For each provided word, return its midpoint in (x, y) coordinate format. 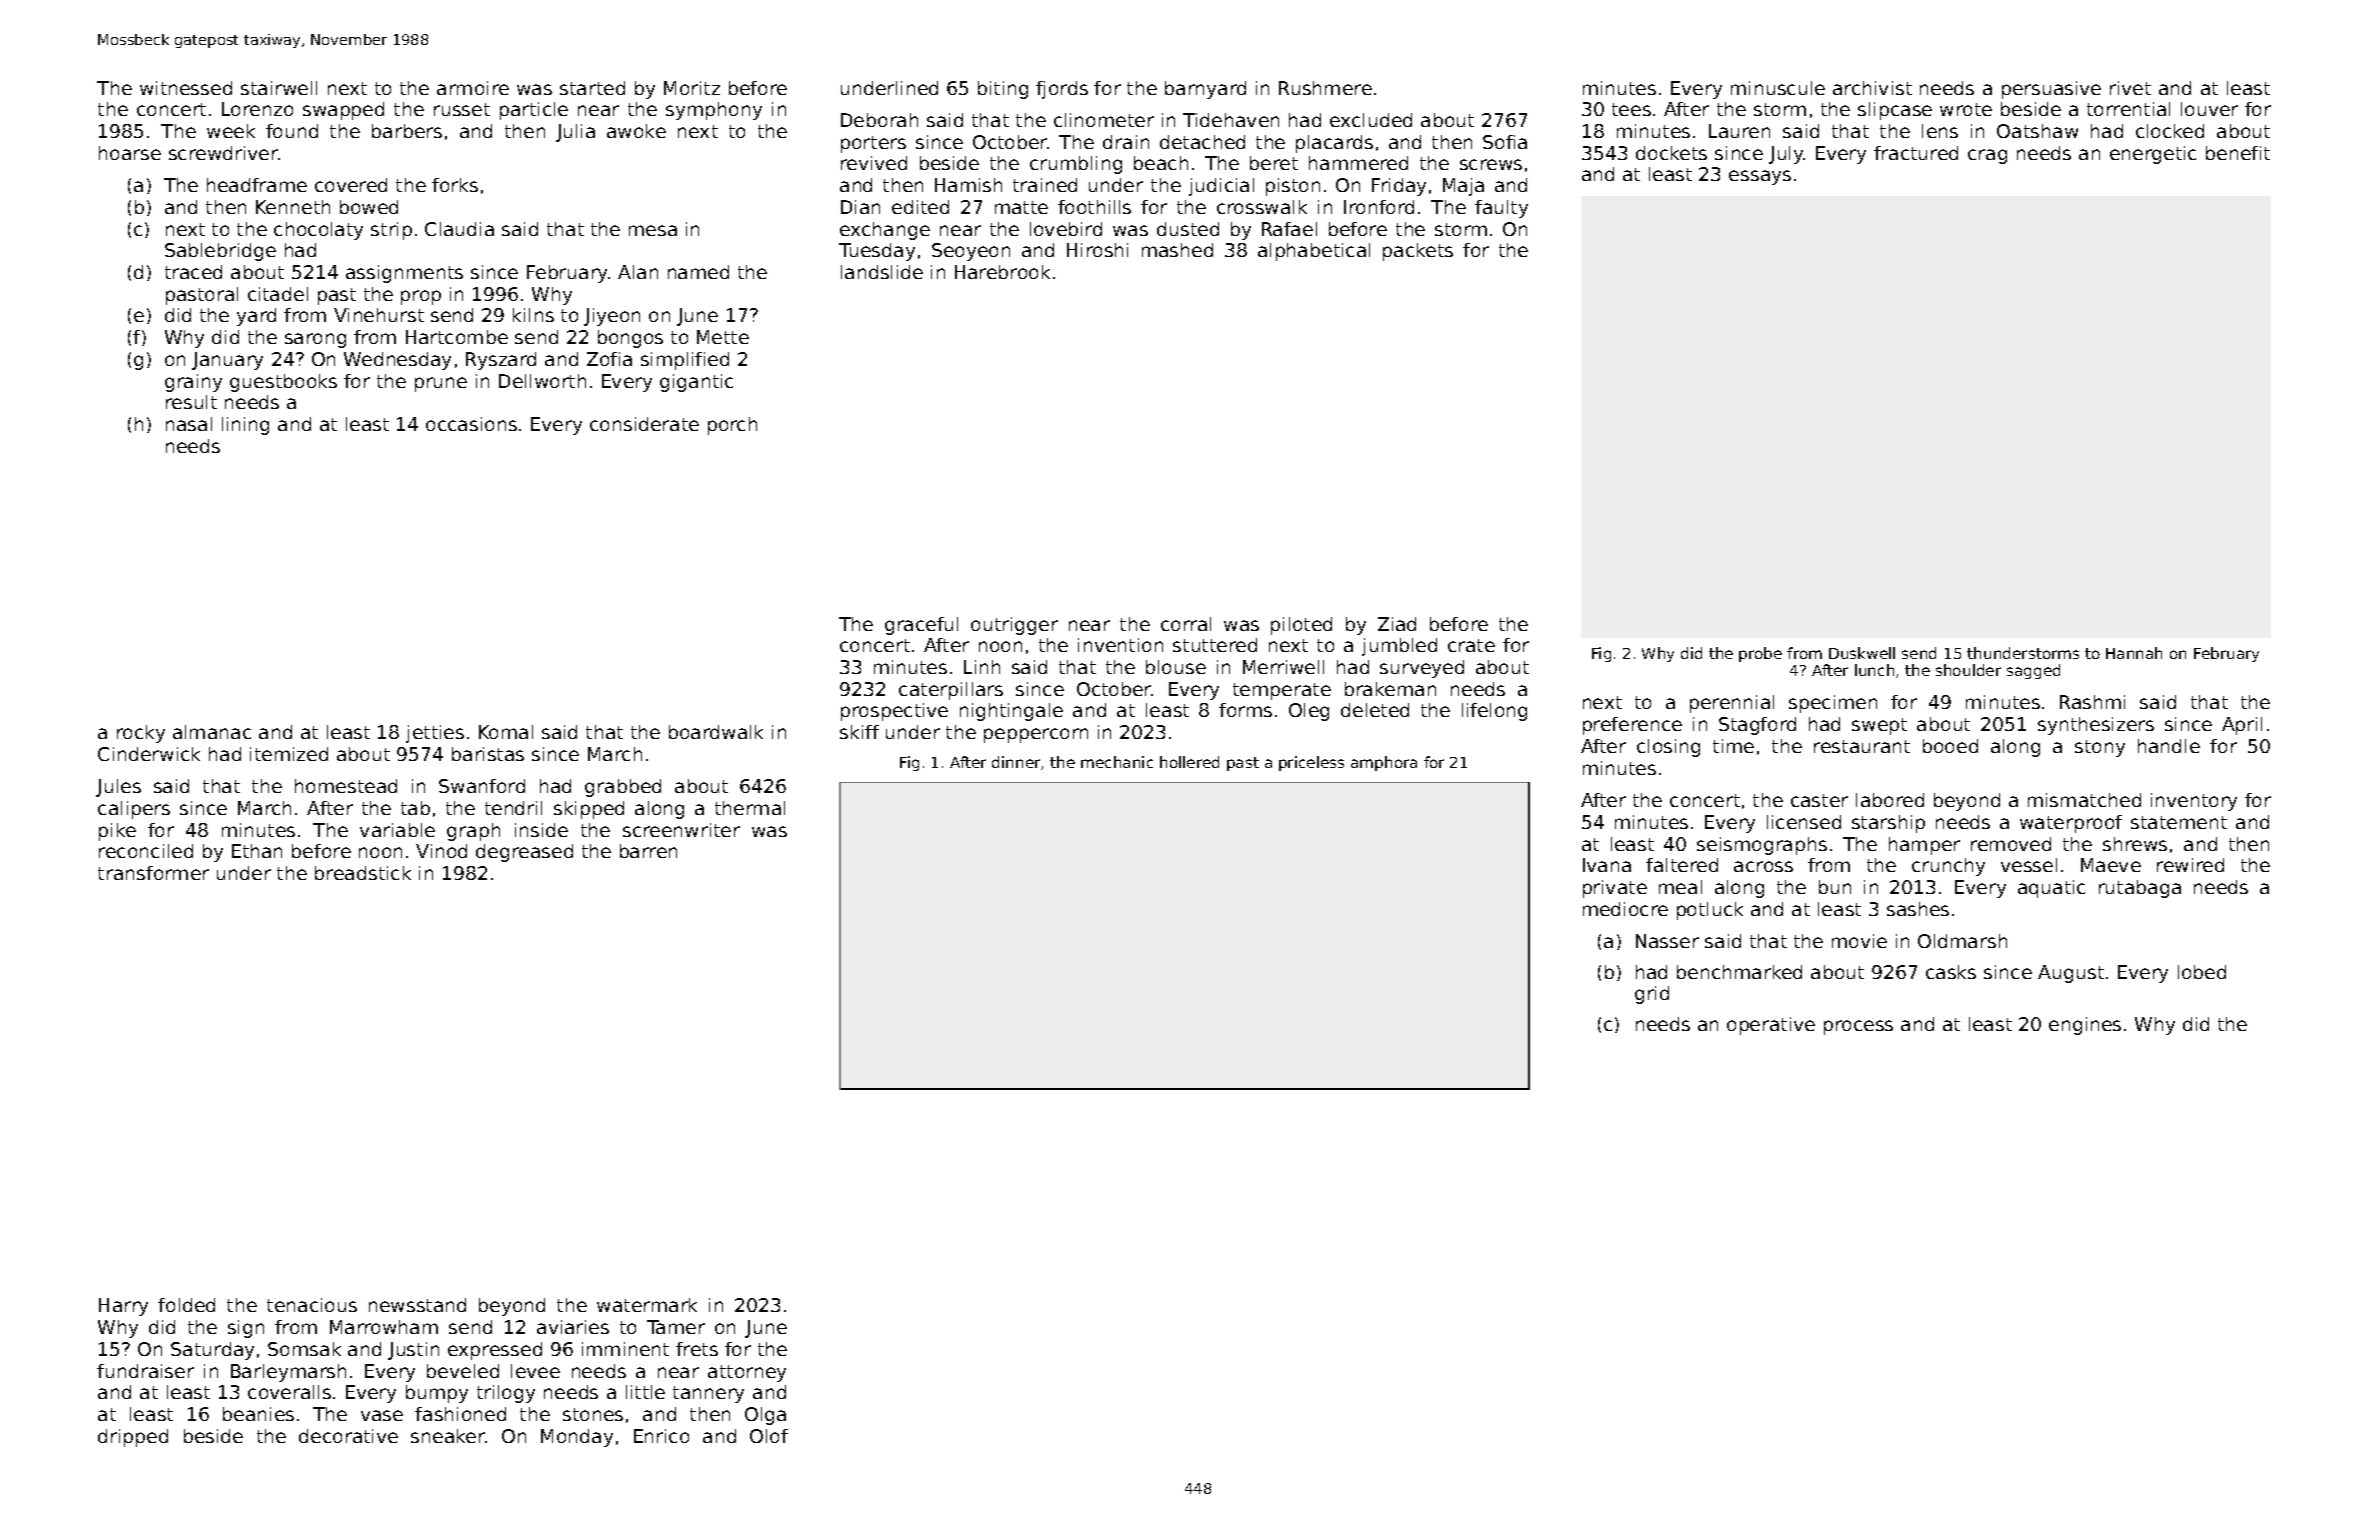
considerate (644, 424)
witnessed (186, 88)
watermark (647, 1305)
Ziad (1397, 624)
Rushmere (1325, 88)
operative (1771, 1026)
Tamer (676, 1327)
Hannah (2134, 653)
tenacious (312, 1305)
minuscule (1778, 88)
